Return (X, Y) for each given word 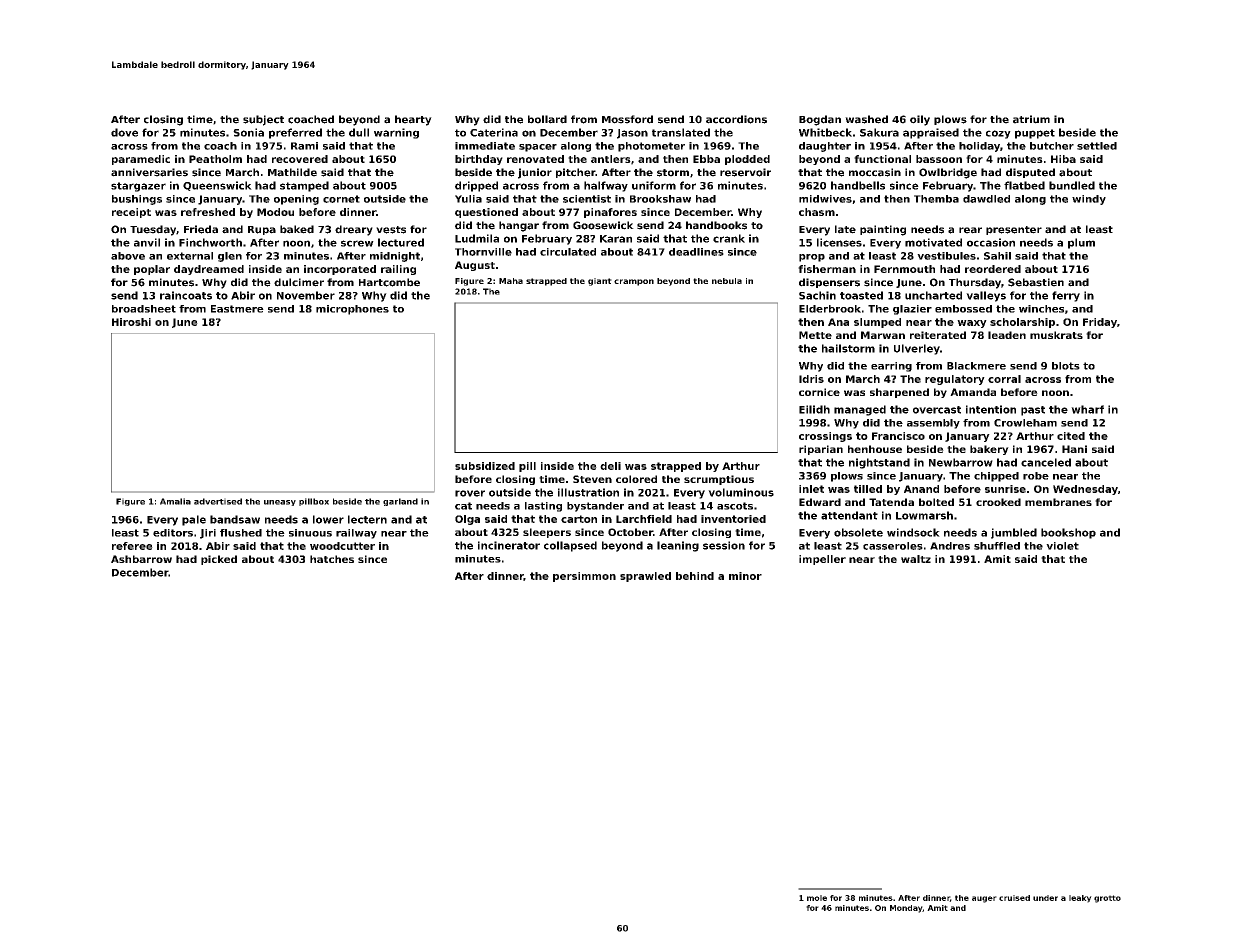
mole (817, 898)
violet (1062, 546)
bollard (547, 119)
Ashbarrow (141, 559)
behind (695, 576)
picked (219, 560)
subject (263, 120)
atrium (1031, 119)
